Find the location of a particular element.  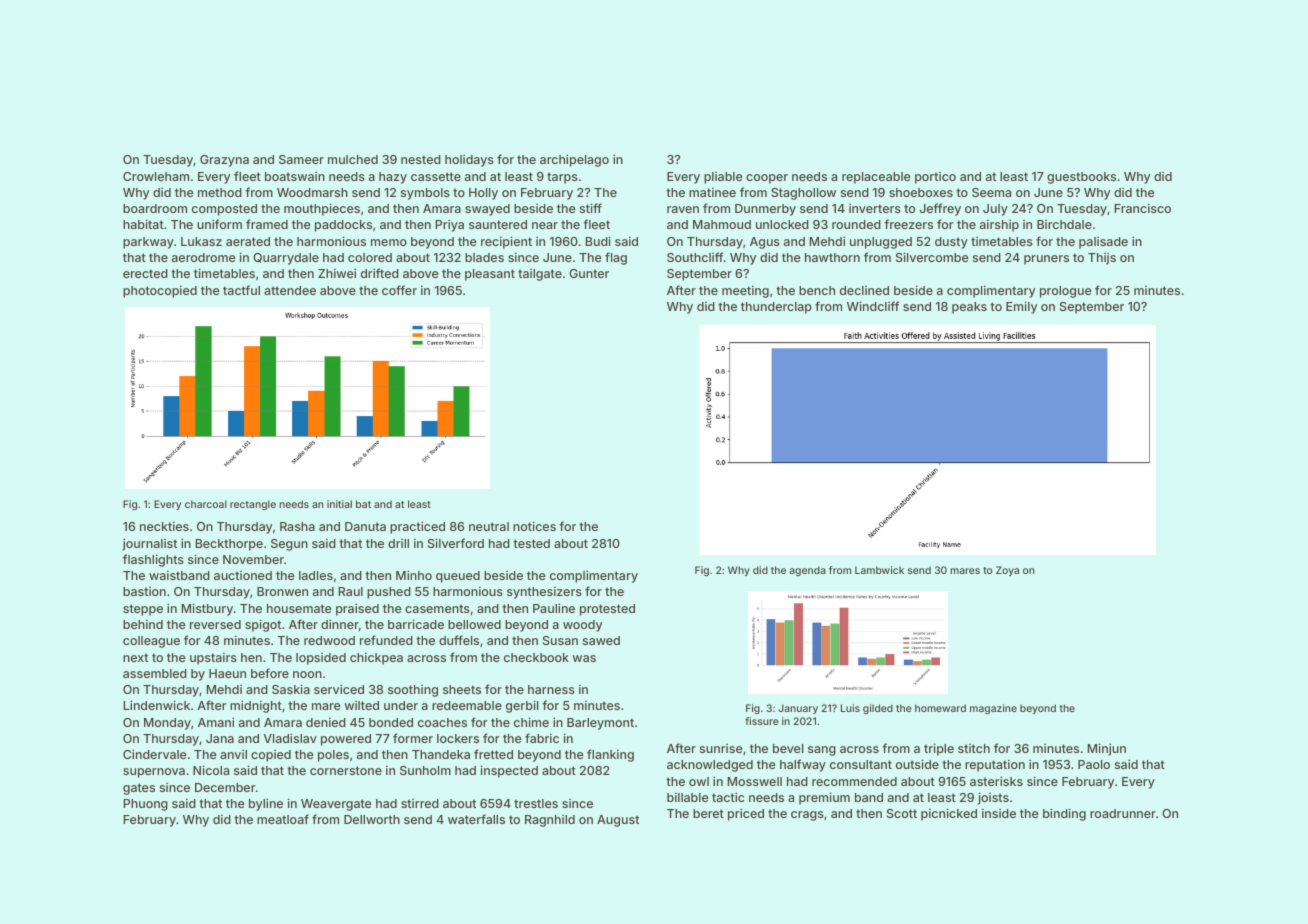

Sameer is located at coordinates (301, 159).
